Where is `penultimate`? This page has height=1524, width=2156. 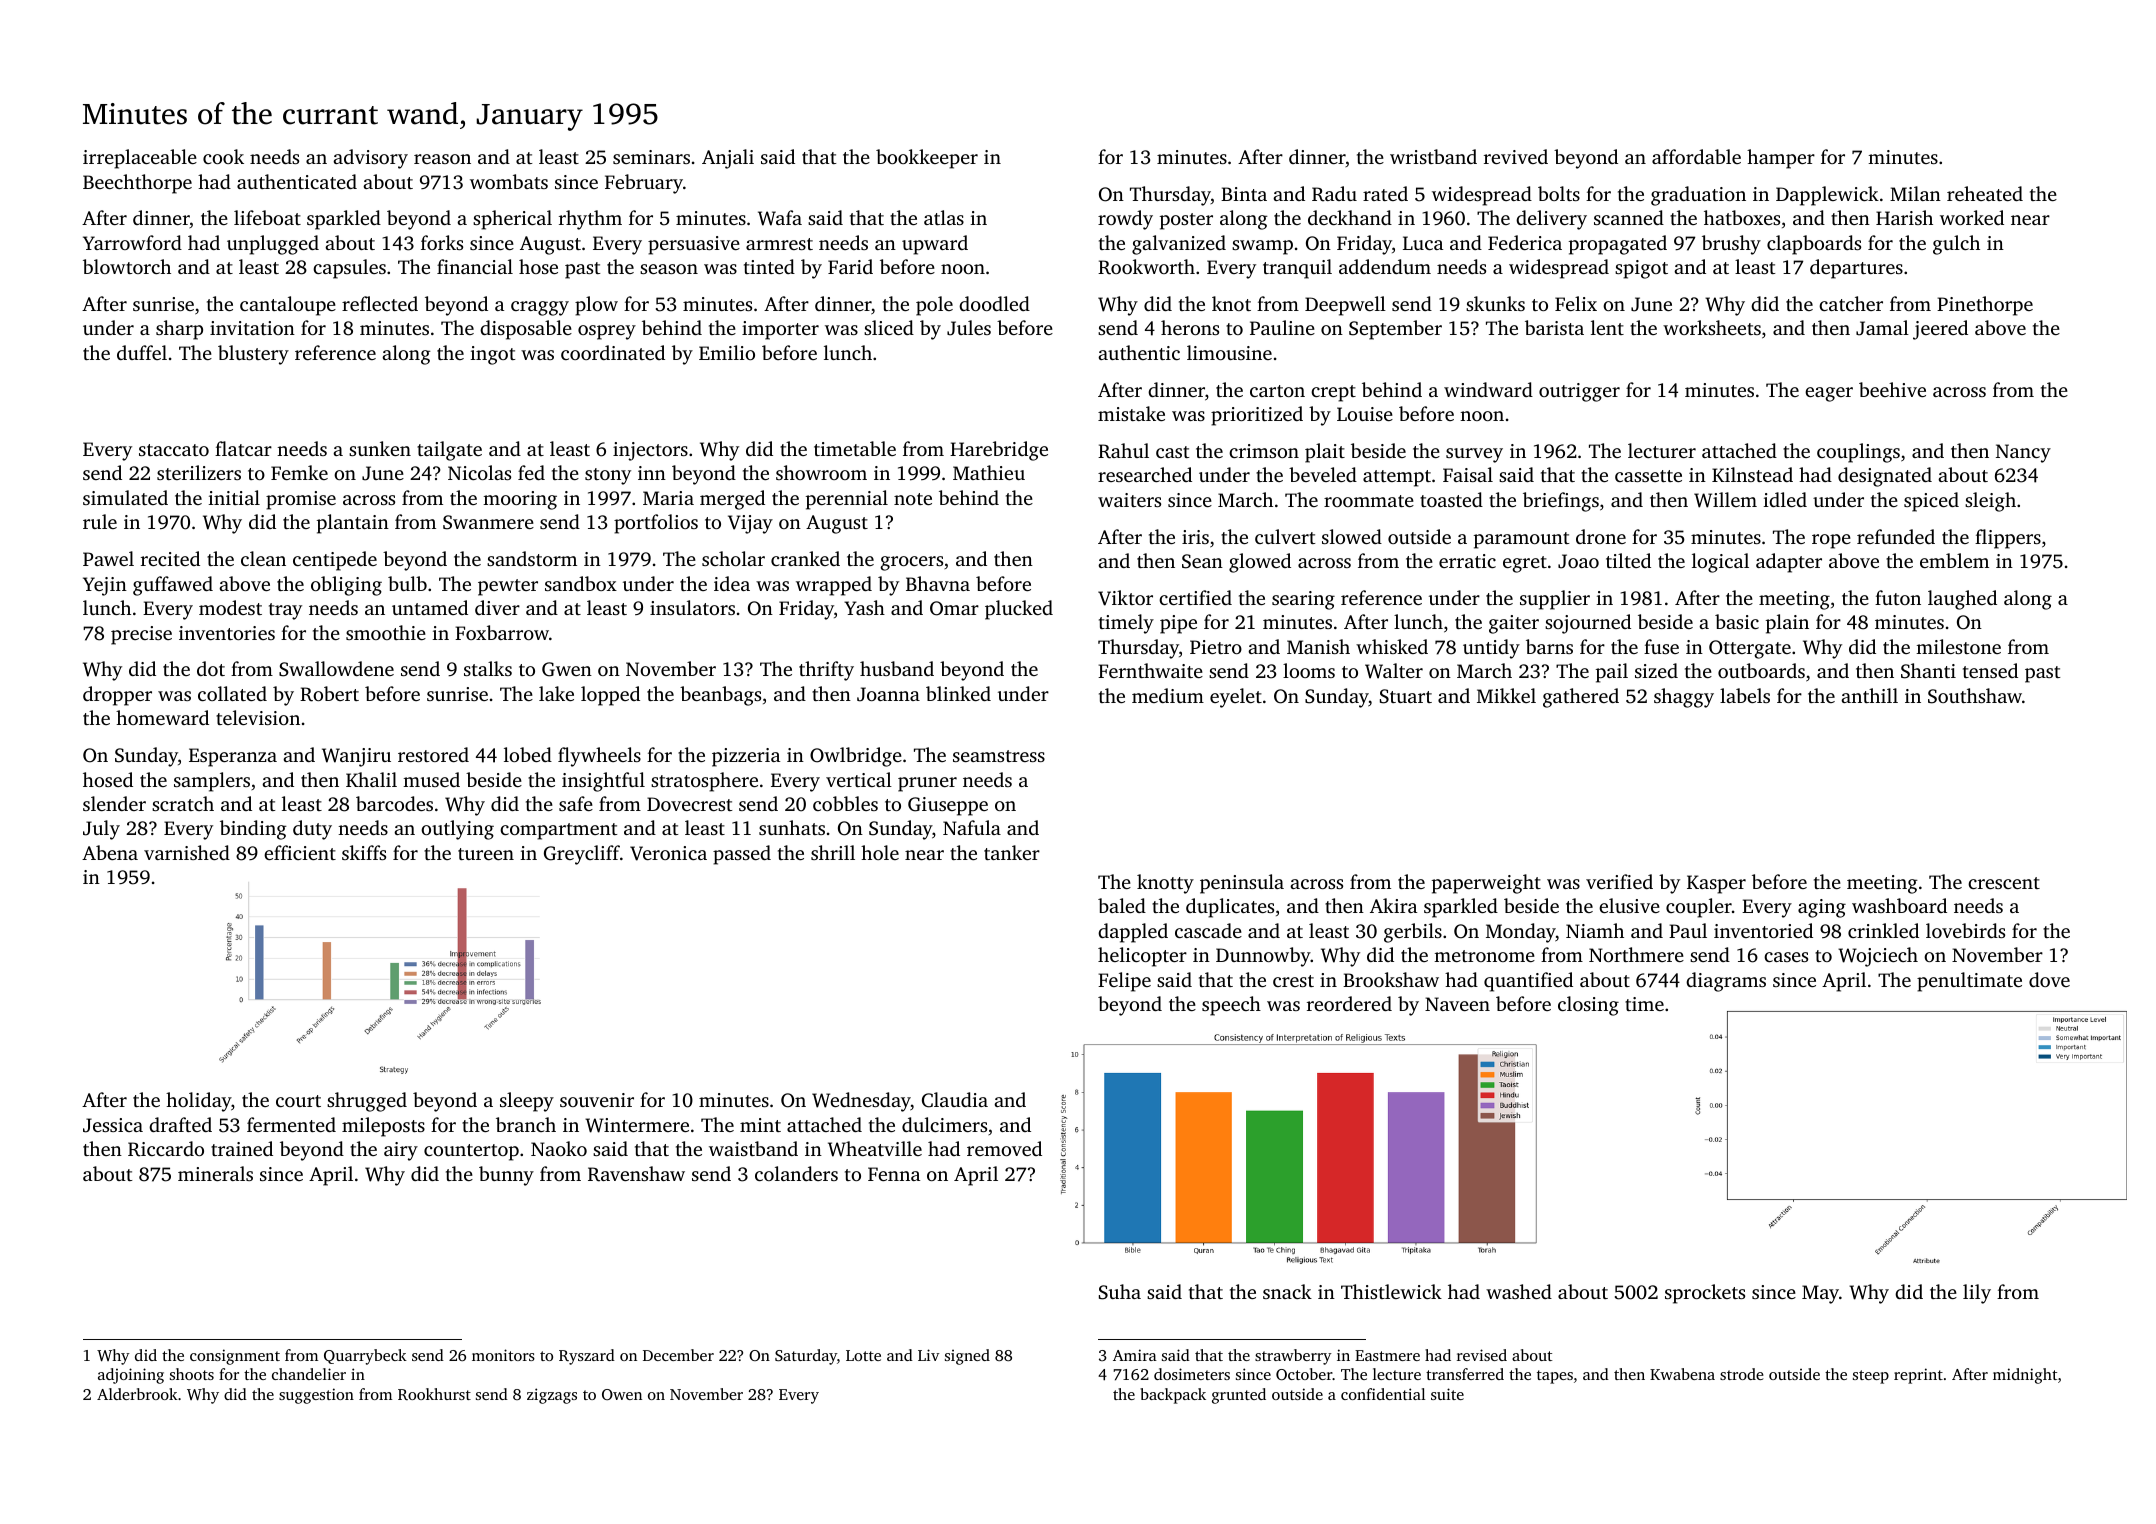
penultimate is located at coordinates (1969, 982).
